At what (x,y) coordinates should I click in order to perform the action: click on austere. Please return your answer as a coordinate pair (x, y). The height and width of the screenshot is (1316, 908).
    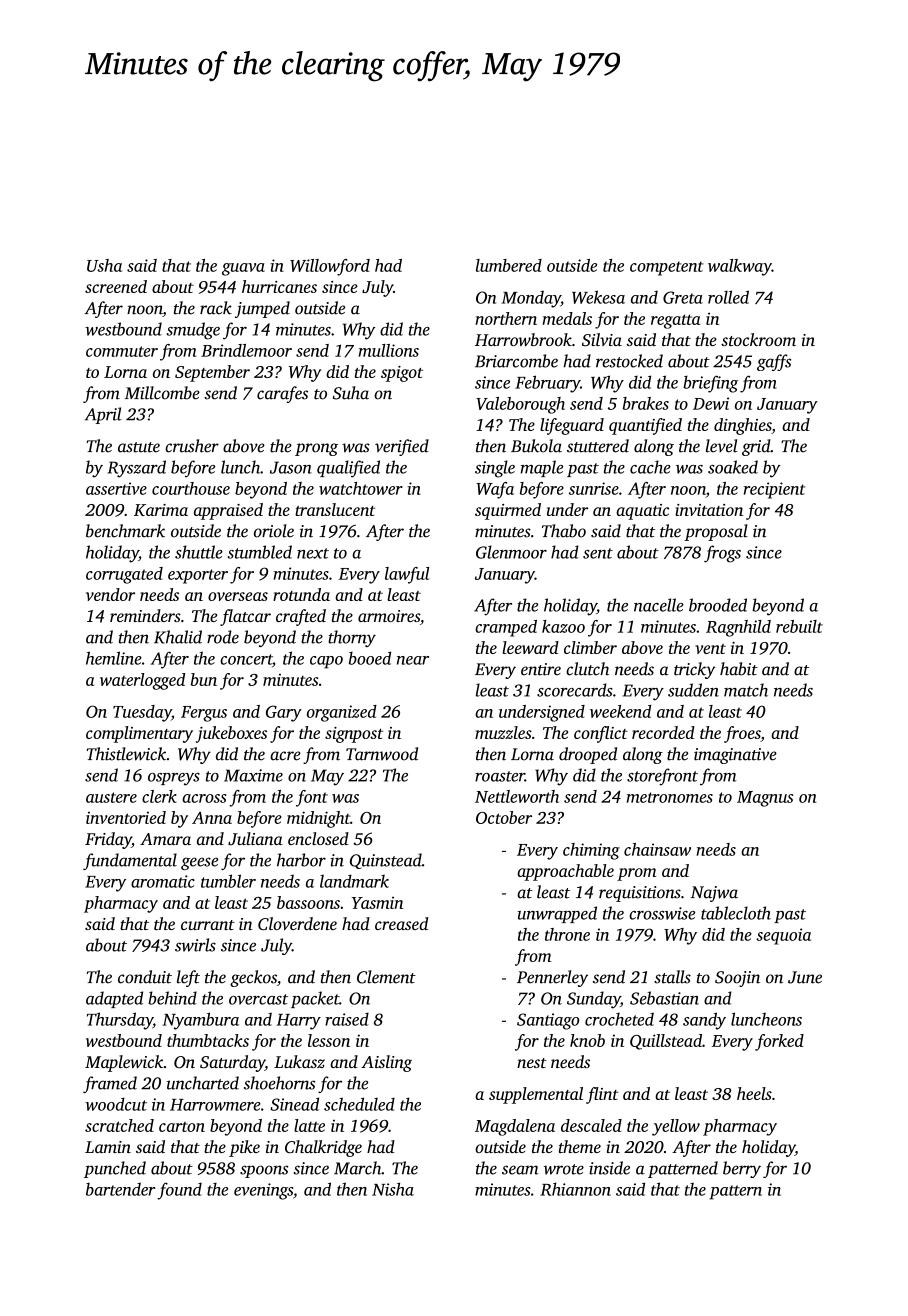
    Looking at the image, I should click on (111, 797).
